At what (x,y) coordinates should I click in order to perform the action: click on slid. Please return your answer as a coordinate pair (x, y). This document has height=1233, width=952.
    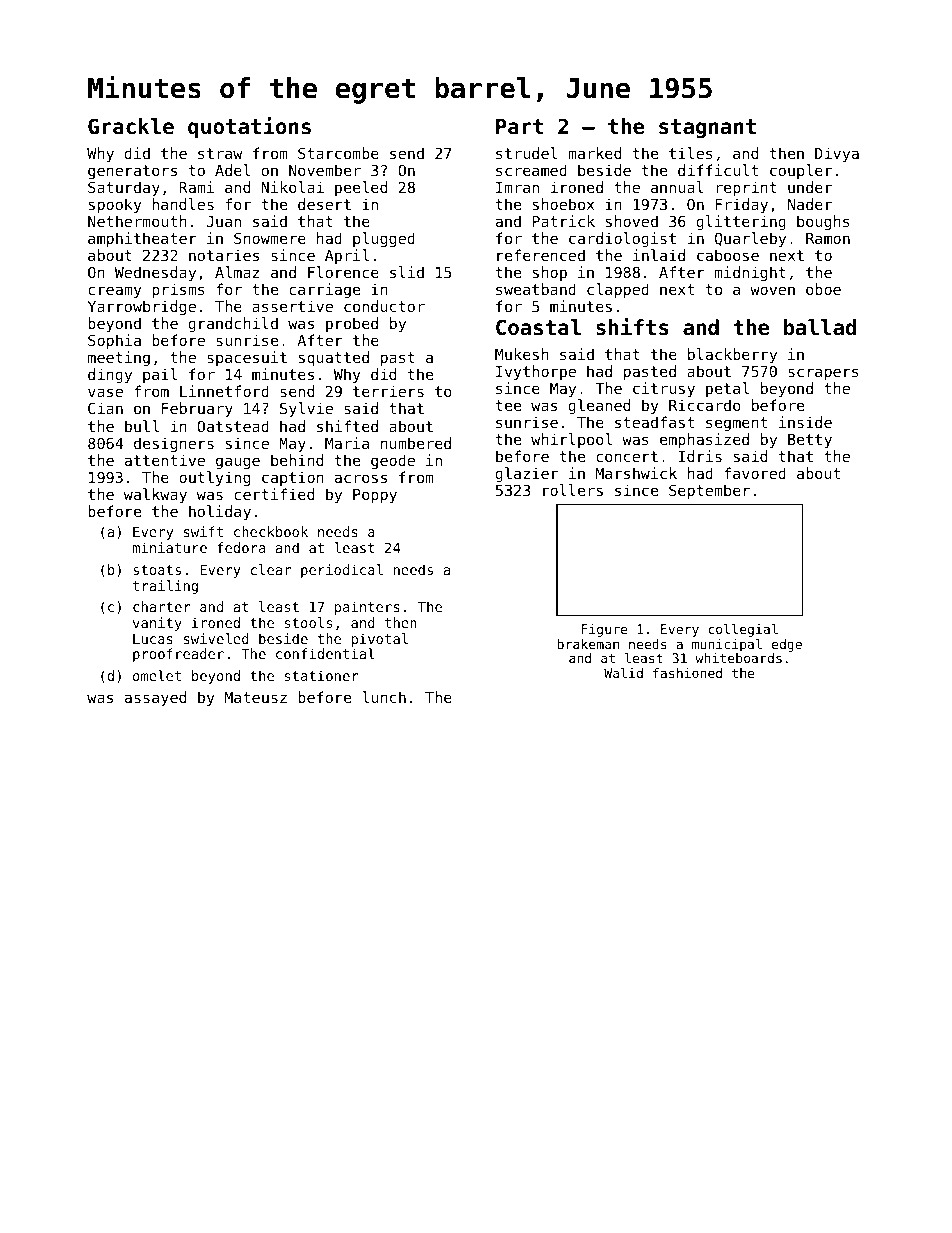
    Looking at the image, I should click on (407, 272).
